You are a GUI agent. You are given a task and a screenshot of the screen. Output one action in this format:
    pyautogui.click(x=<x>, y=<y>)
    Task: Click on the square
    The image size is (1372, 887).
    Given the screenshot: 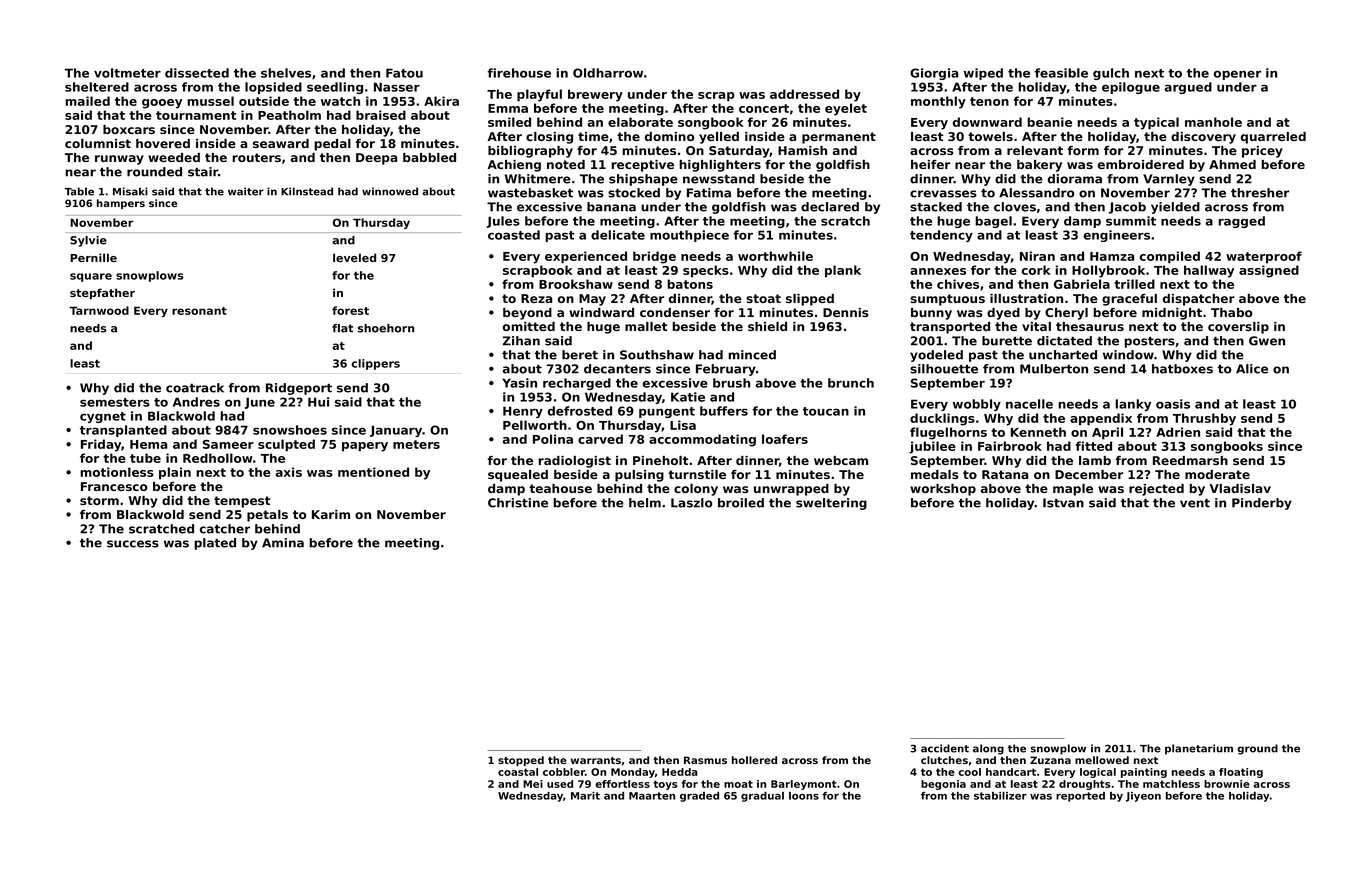 What is the action you would take?
    pyautogui.click(x=91, y=277)
